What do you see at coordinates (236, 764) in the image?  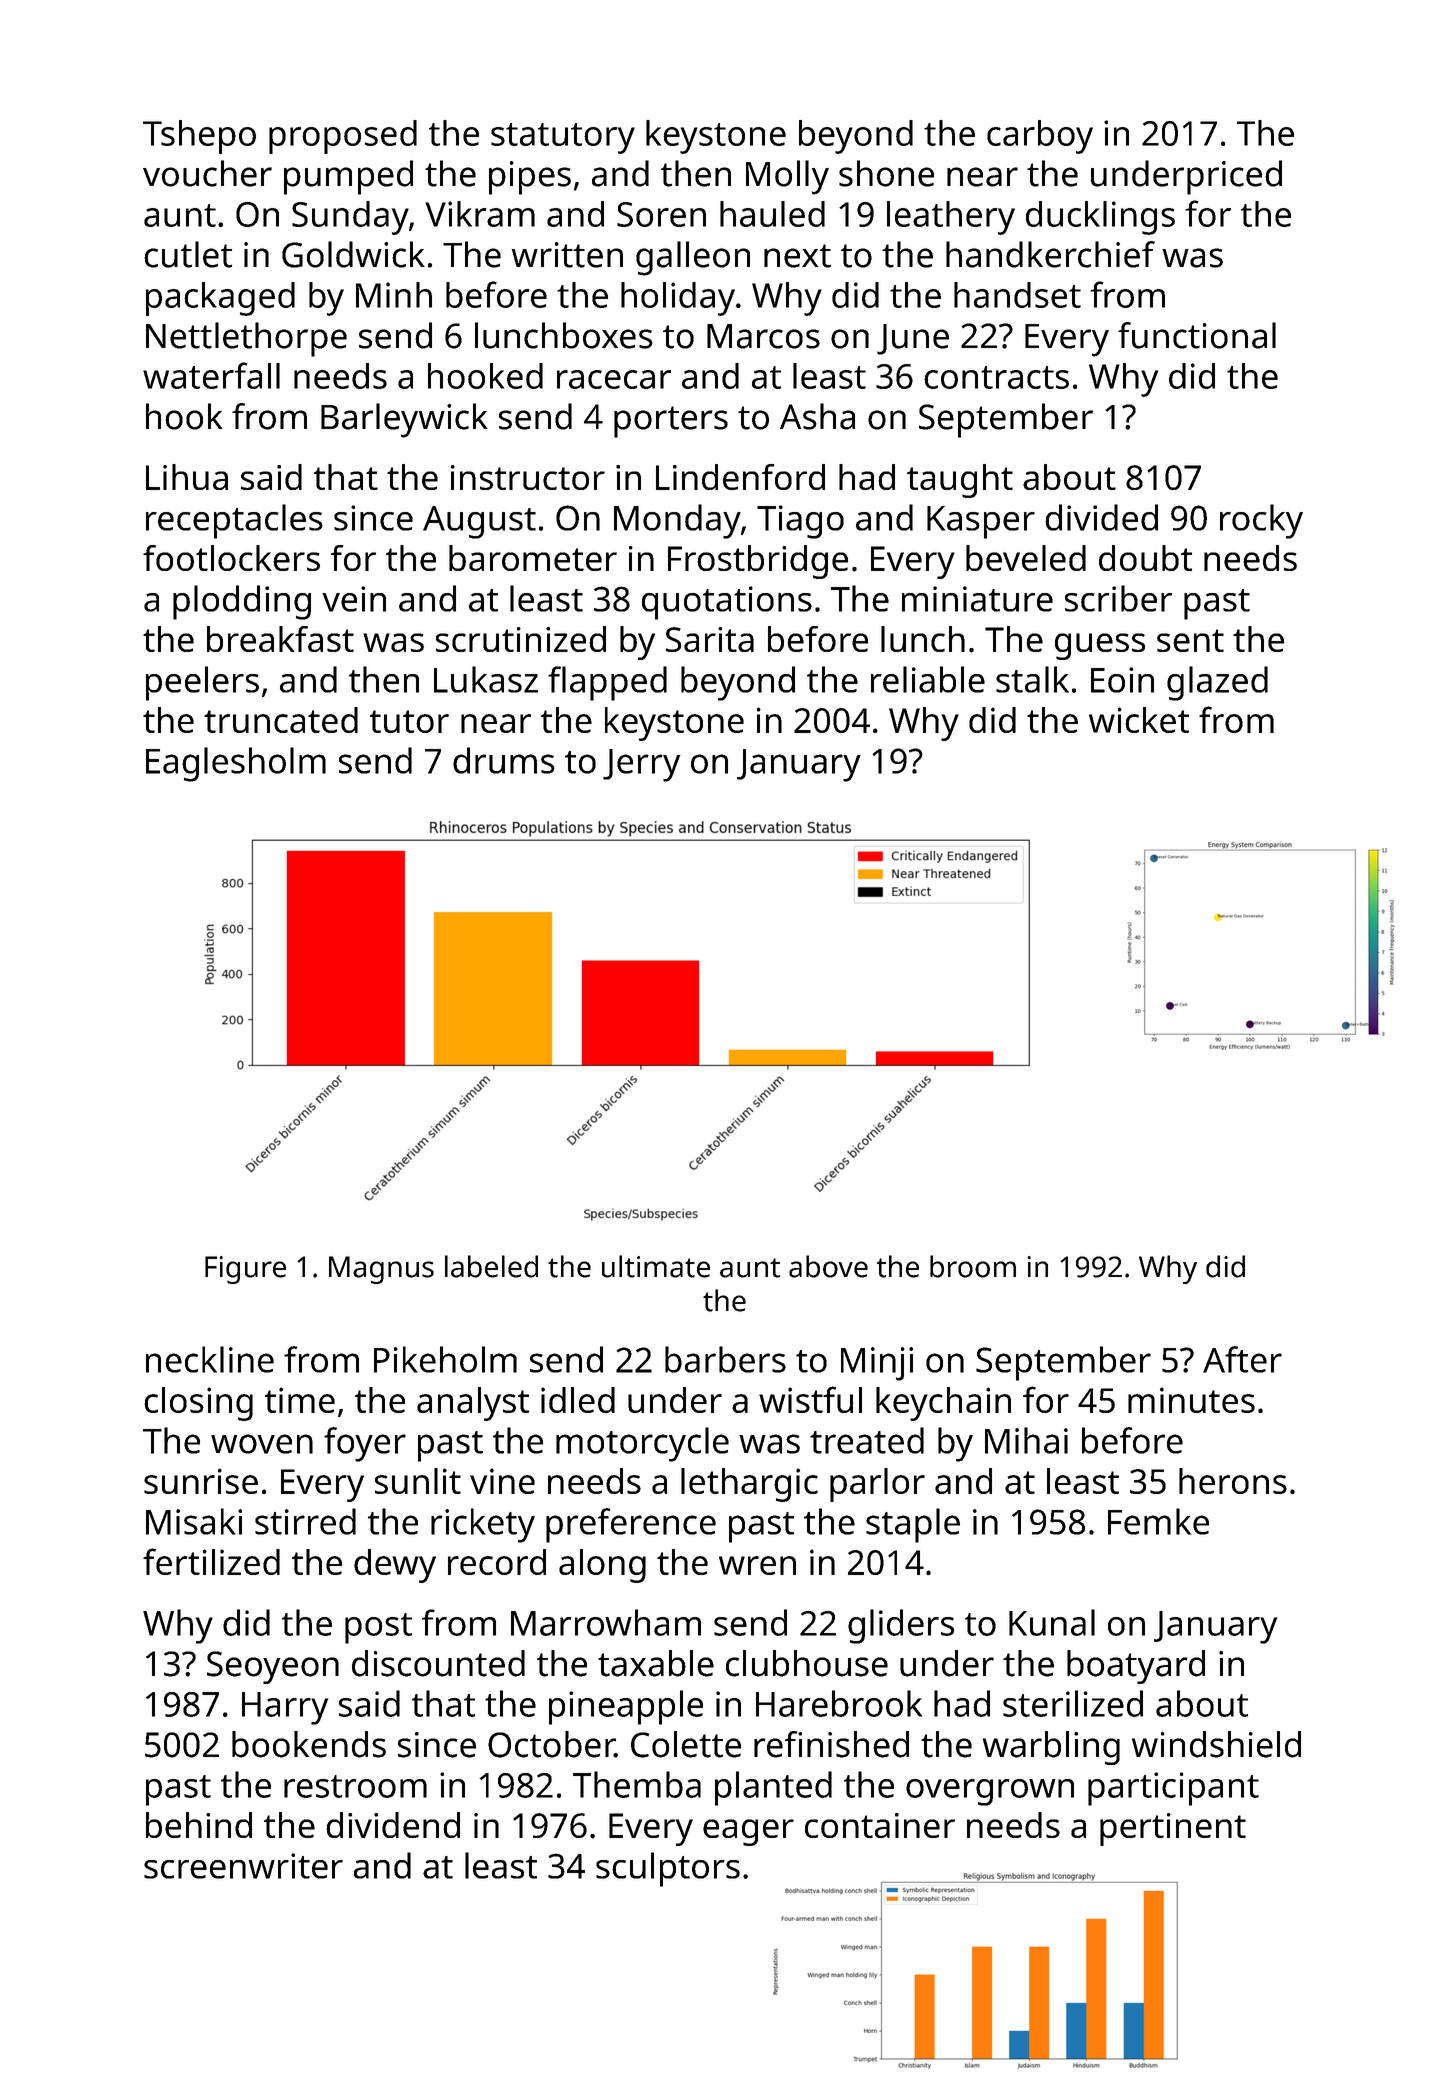 I see `Eaglesholm` at bounding box center [236, 764].
